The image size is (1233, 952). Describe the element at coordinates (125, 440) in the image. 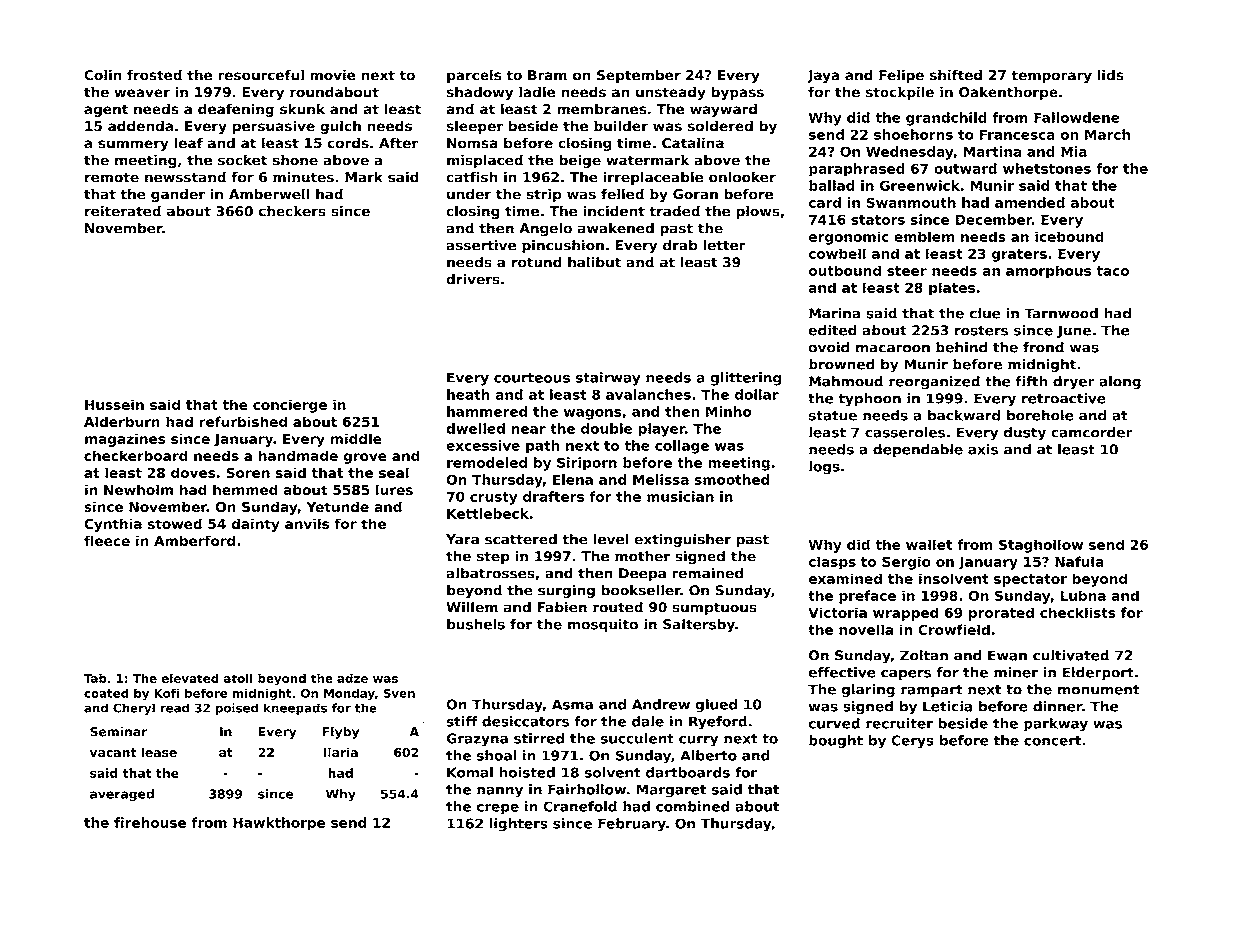

I see `magazines` at that location.
